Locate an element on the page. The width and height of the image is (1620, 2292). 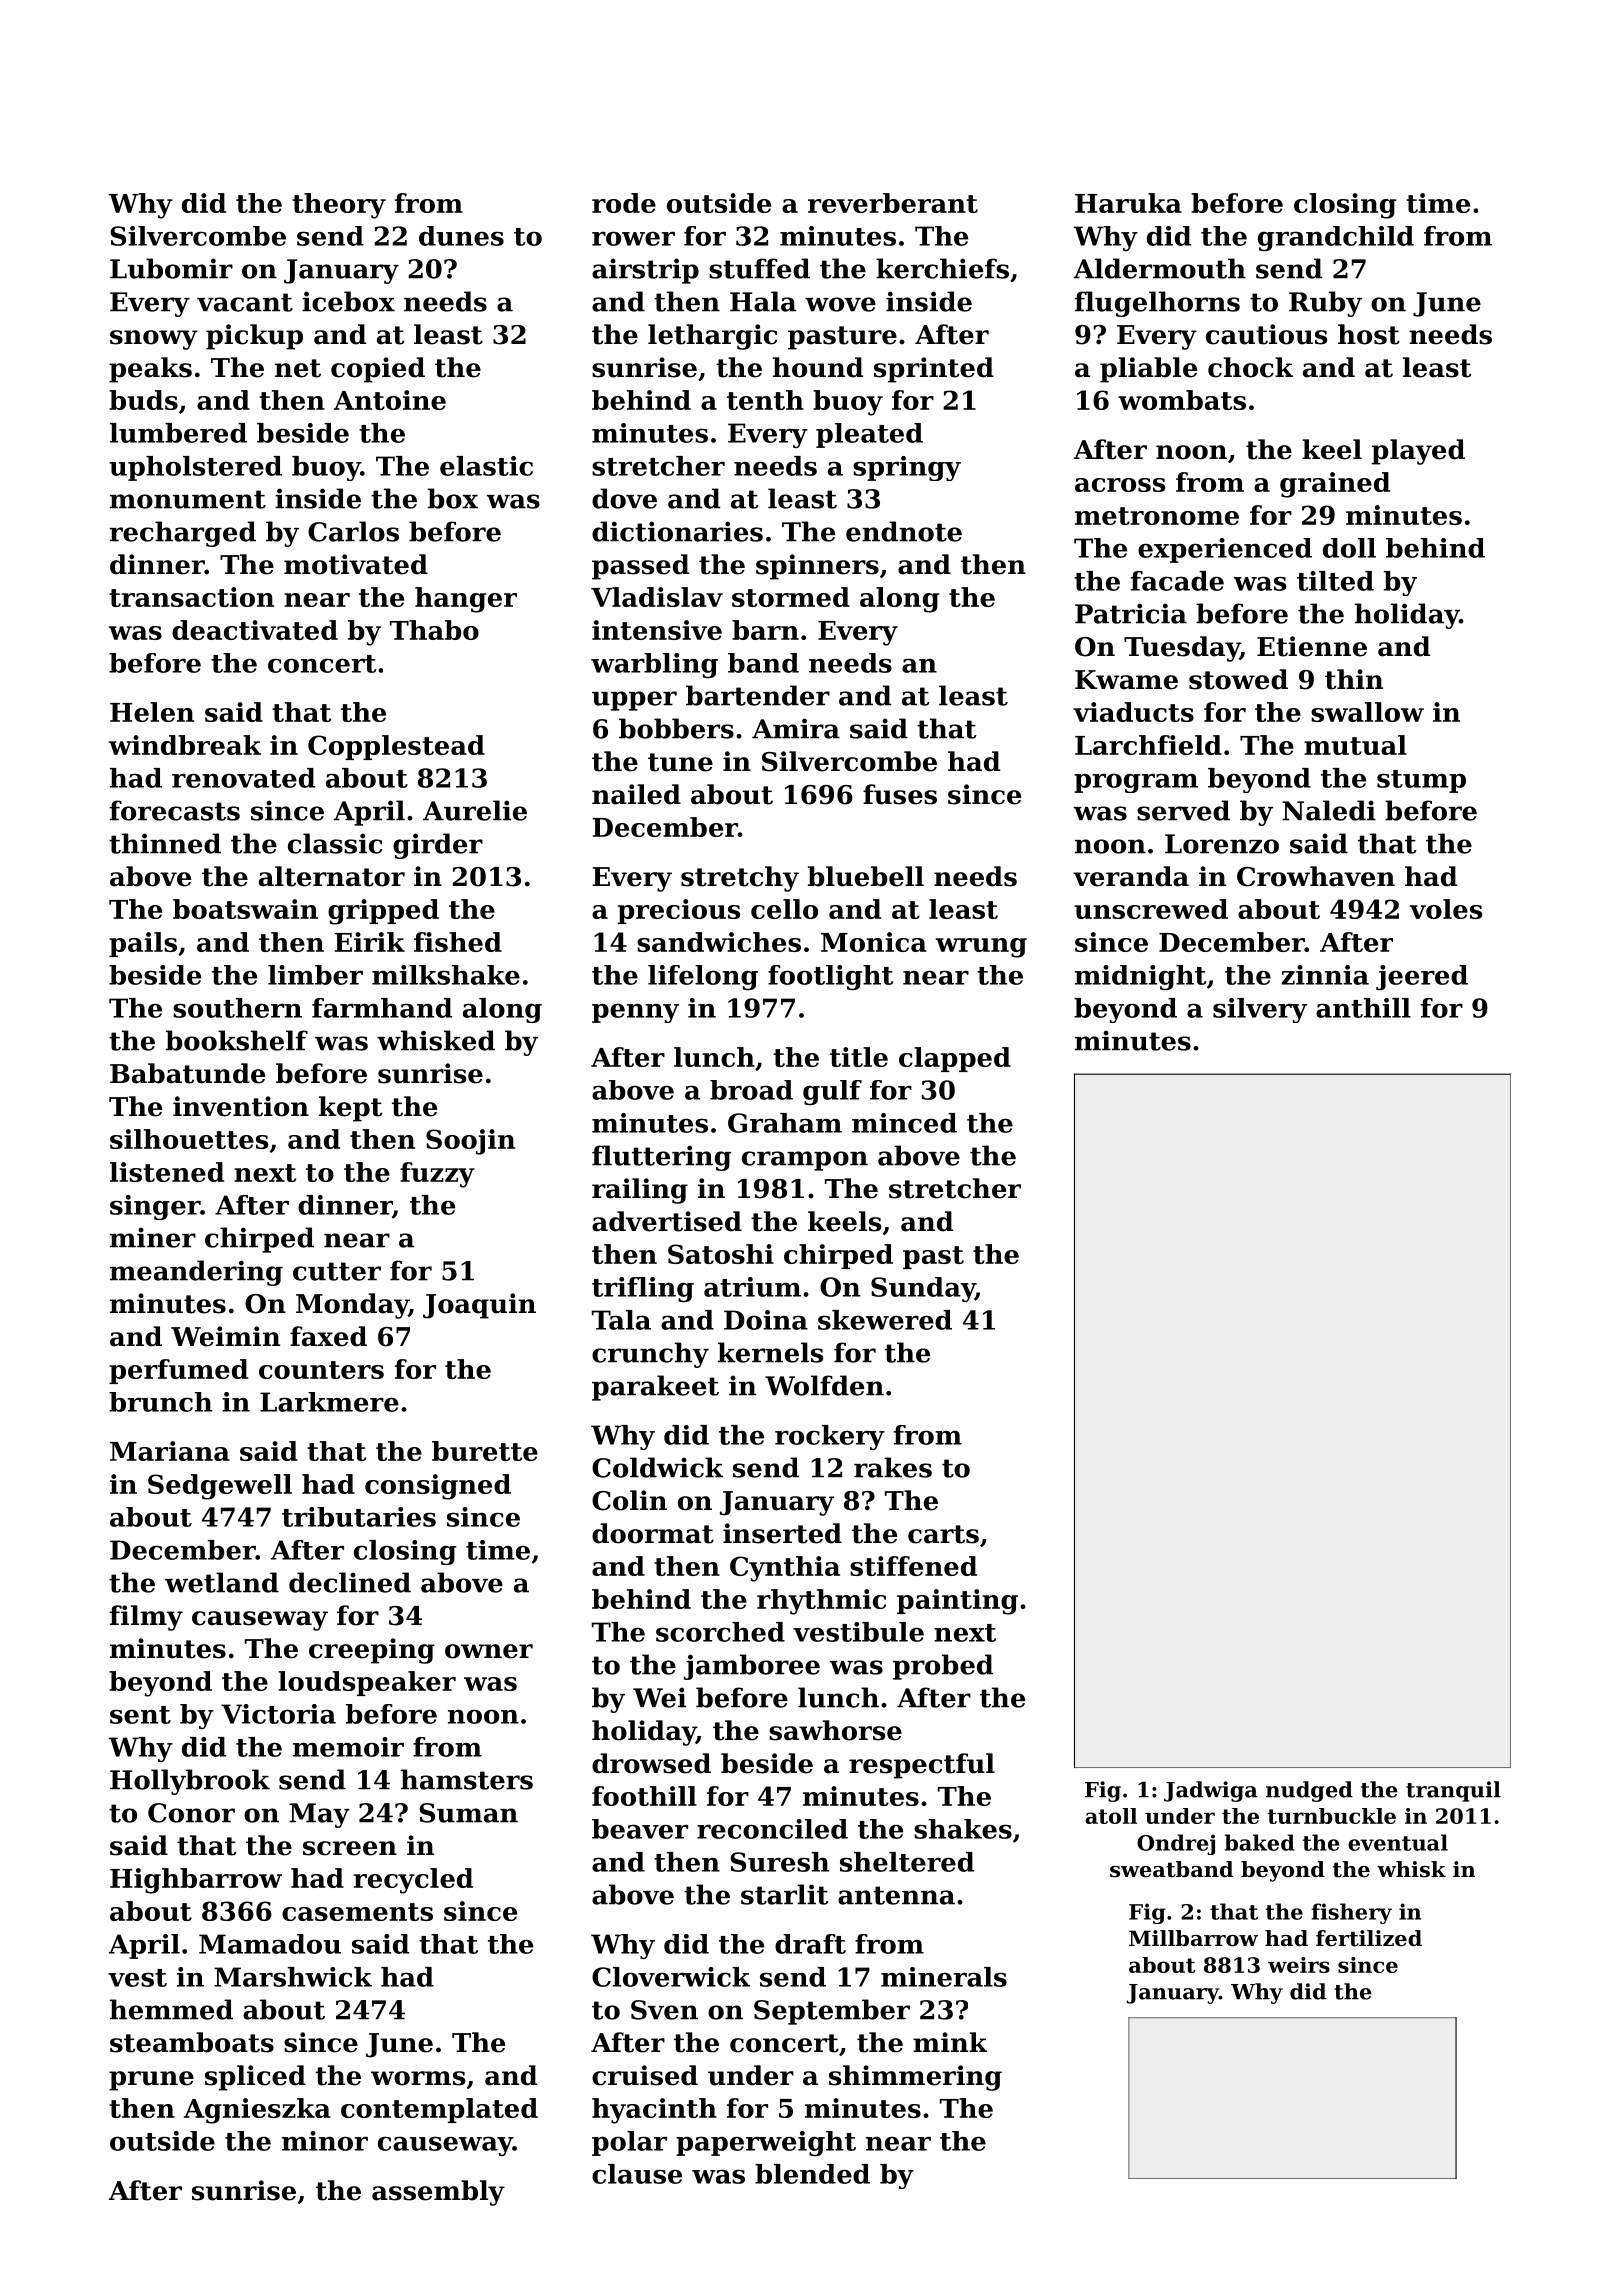
theory is located at coordinates (339, 206).
